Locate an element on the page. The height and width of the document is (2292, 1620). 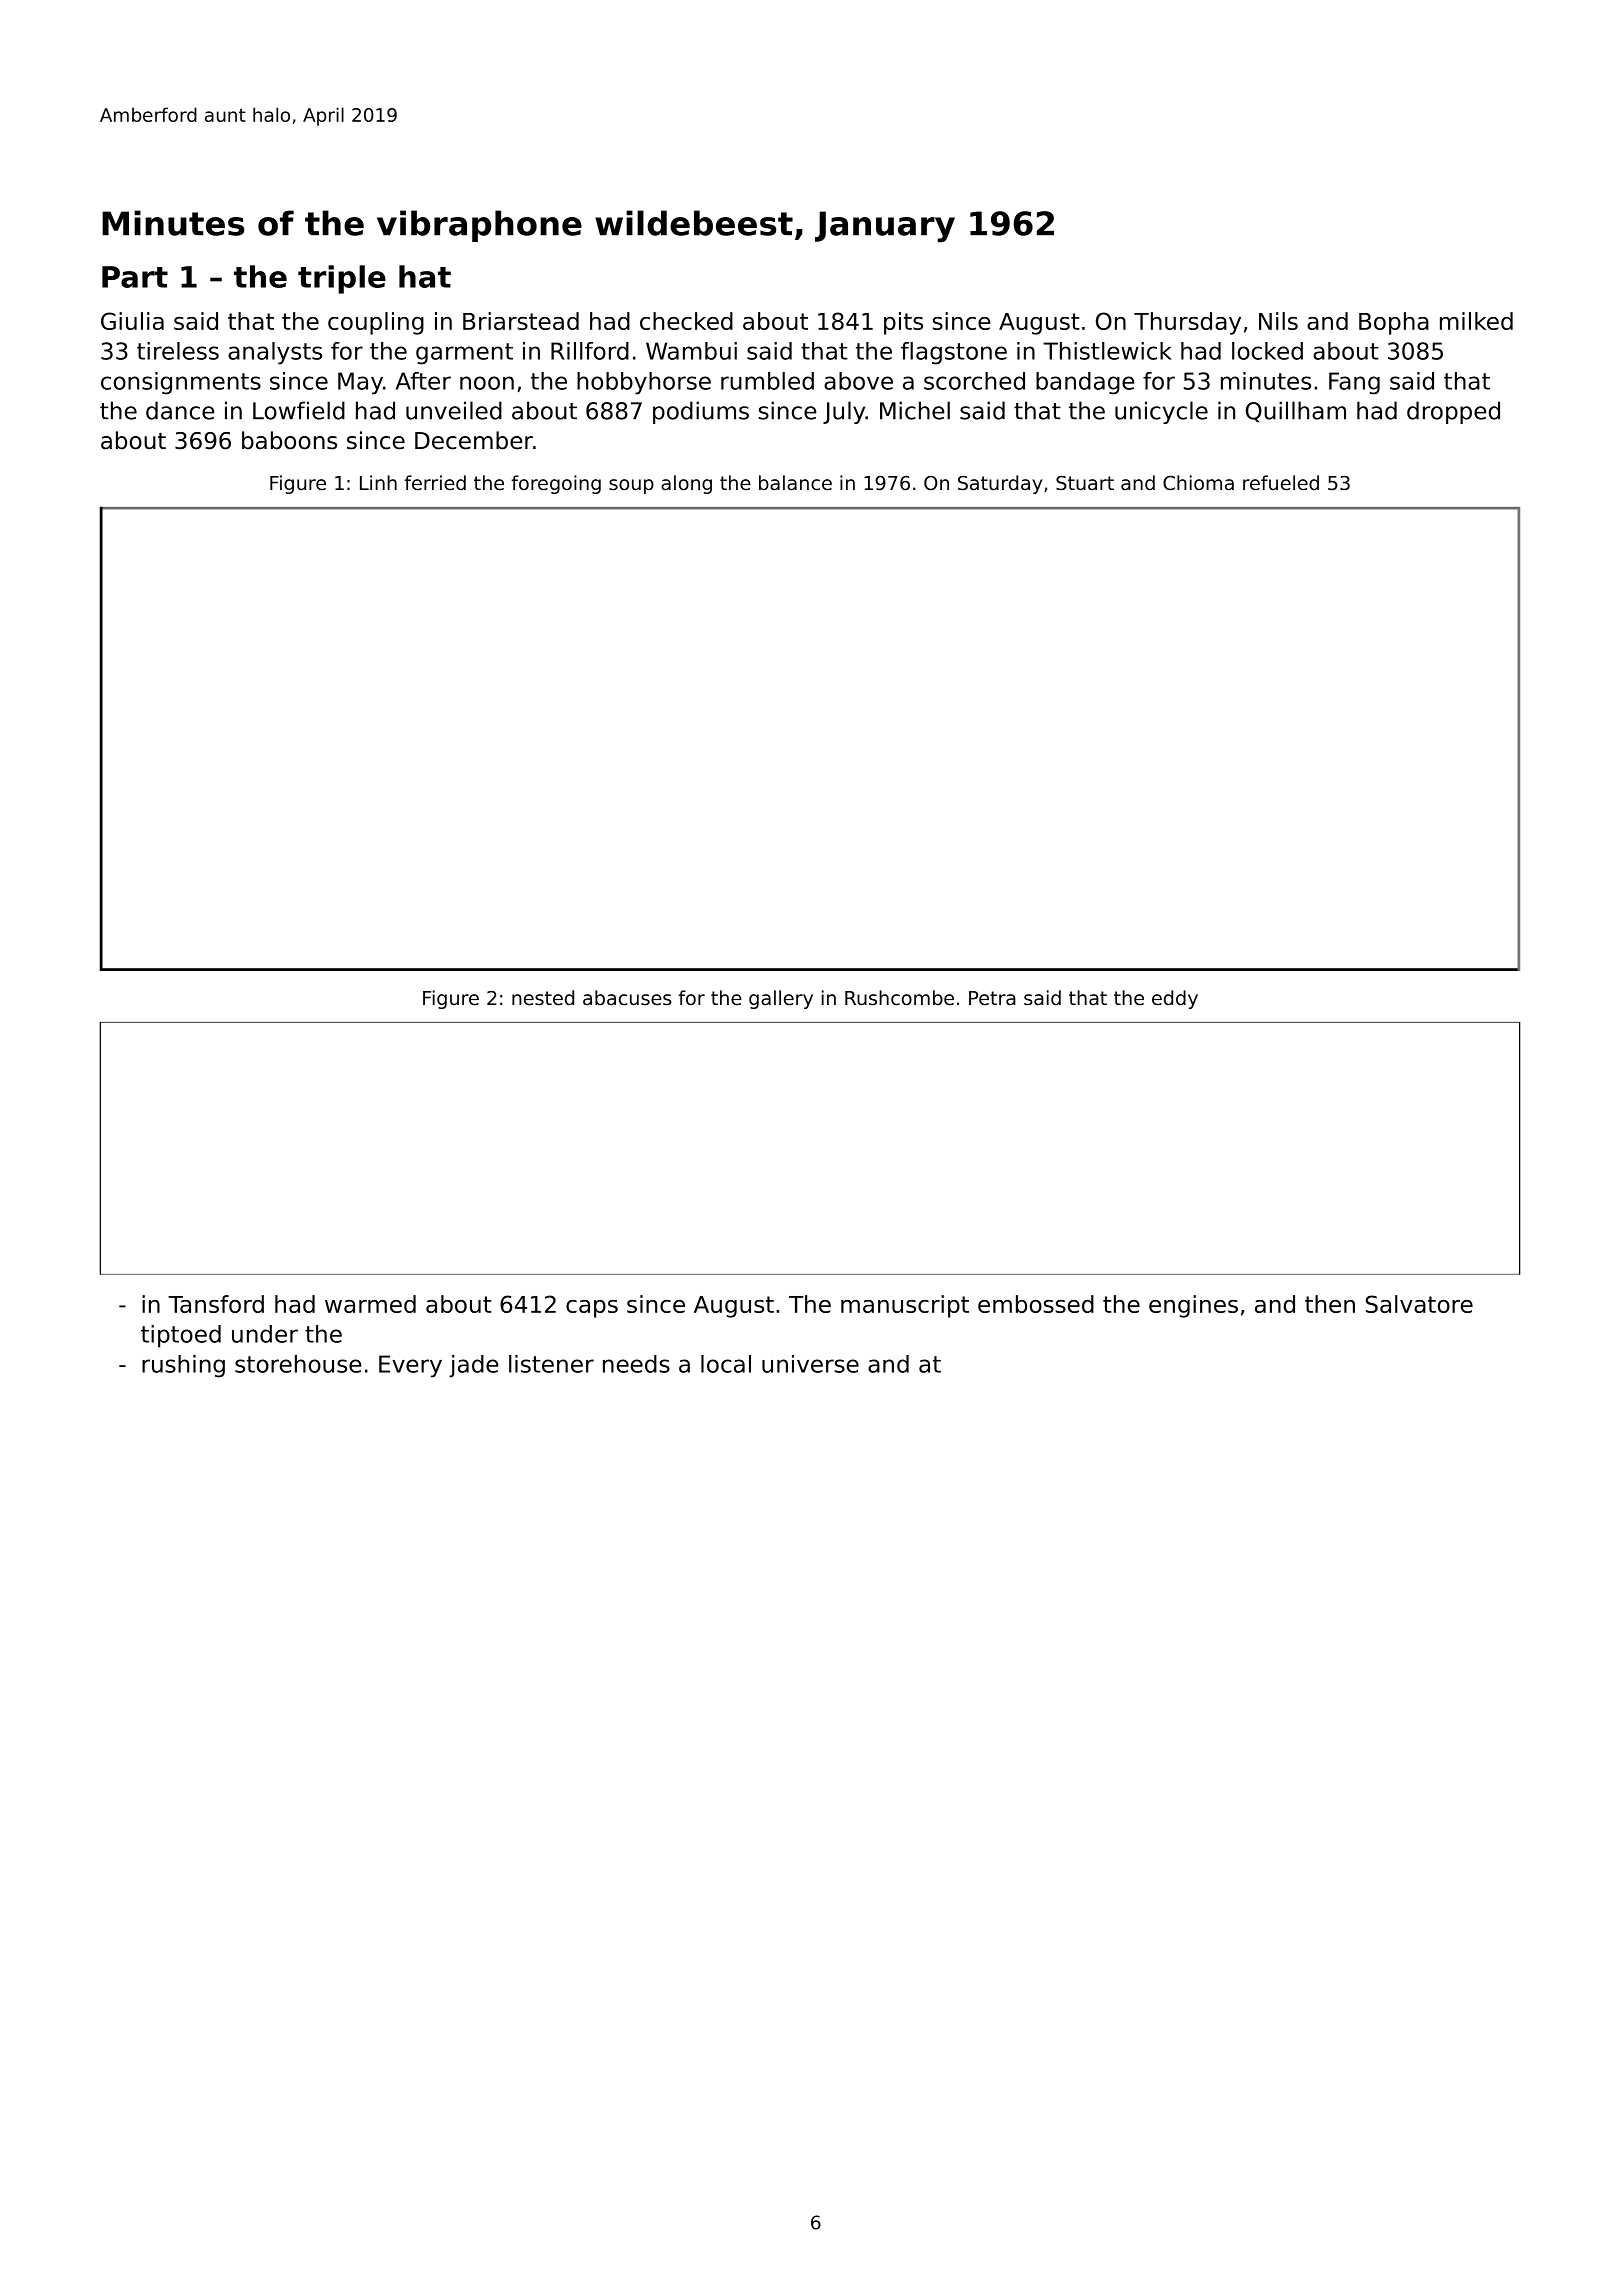
engines is located at coordinates (1193, 1306).
